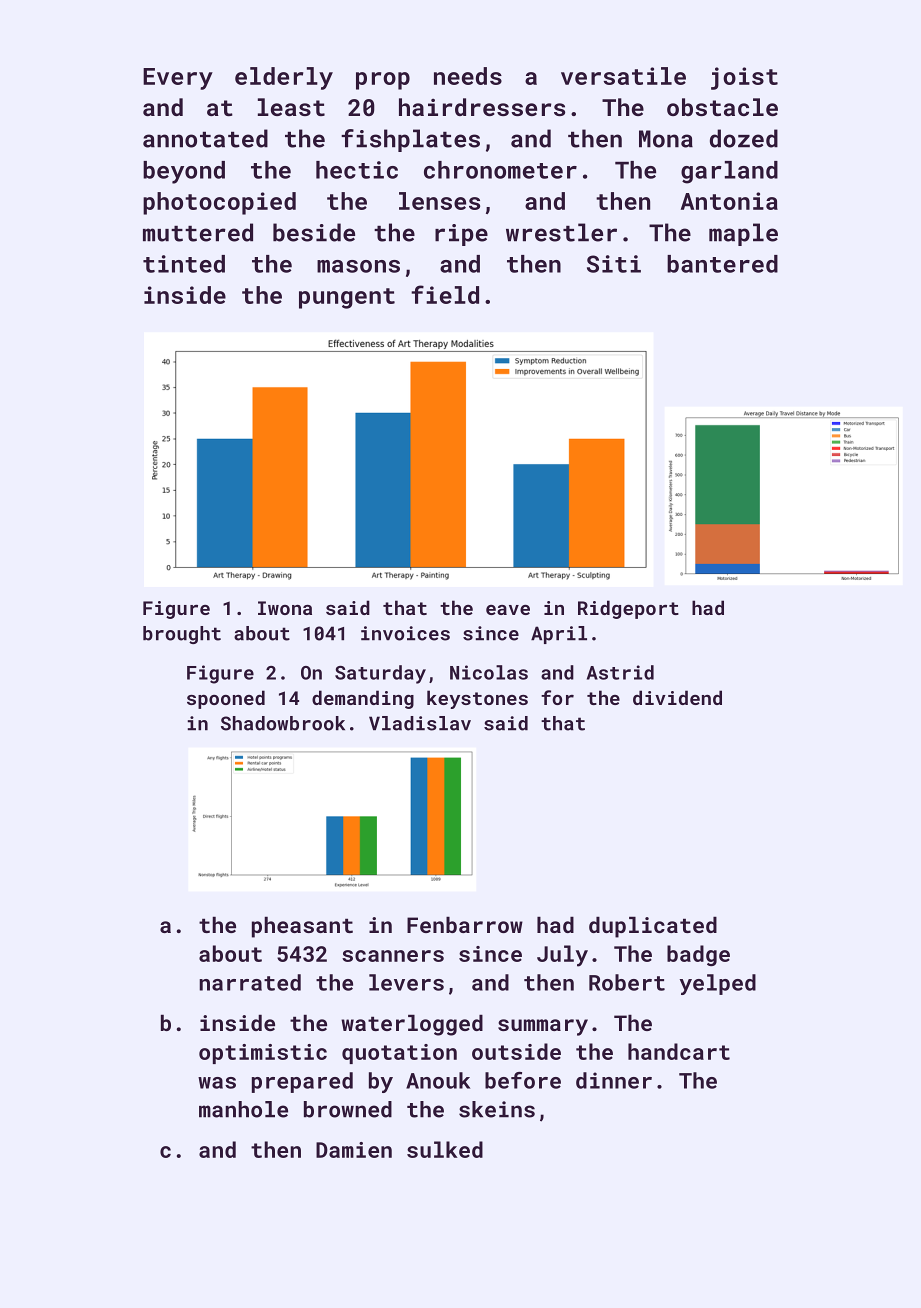  Describe the element at coordinates (347, 298) in the screenshot. I see `pungent` at that location.
